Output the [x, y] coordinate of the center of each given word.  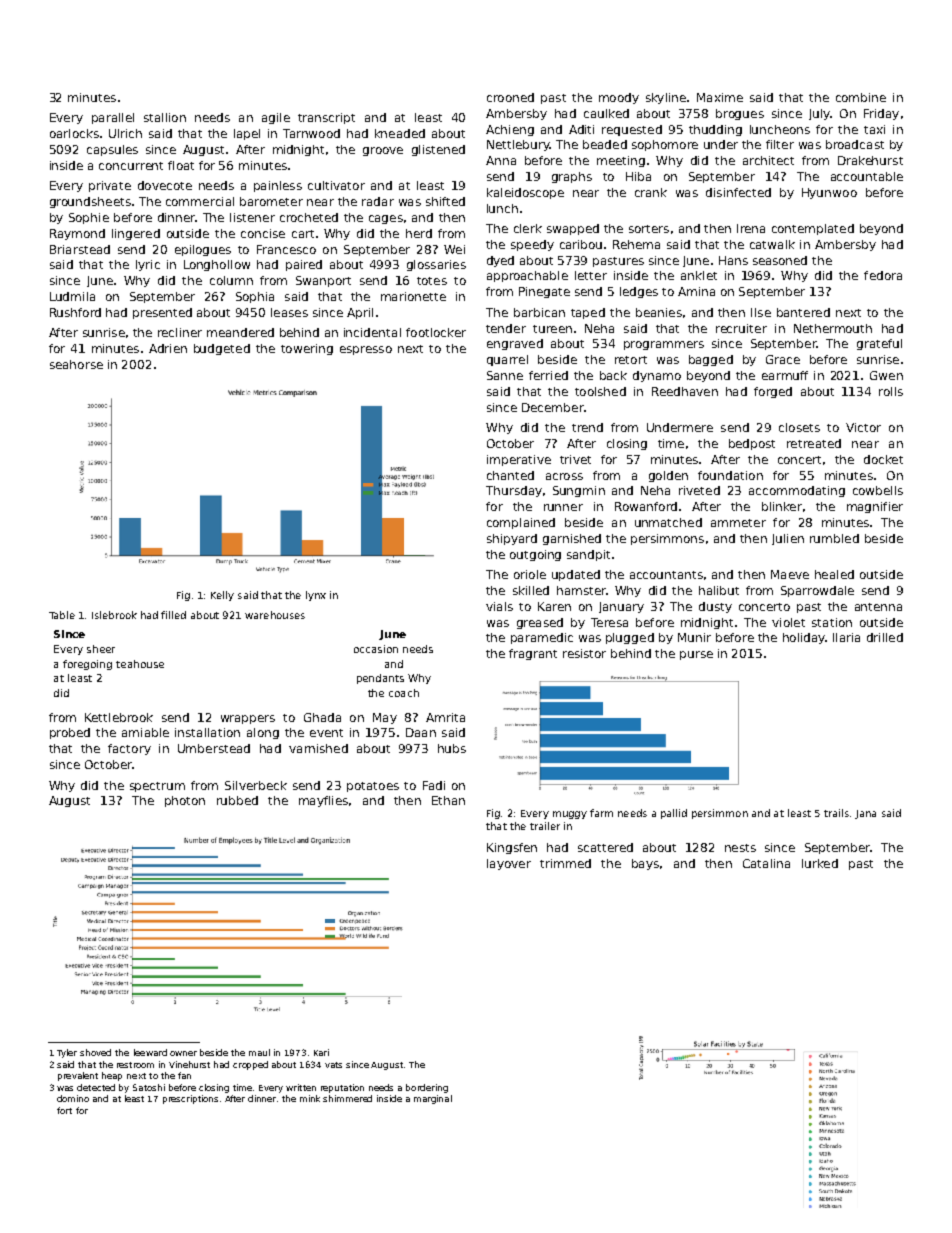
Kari [321, 1052]
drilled [885, 637]
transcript [326, 118]
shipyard [512, 539]
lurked [820, 863]
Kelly [222, 596]
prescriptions [190, 1099]
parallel [113, 118]
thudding [715, 130]
